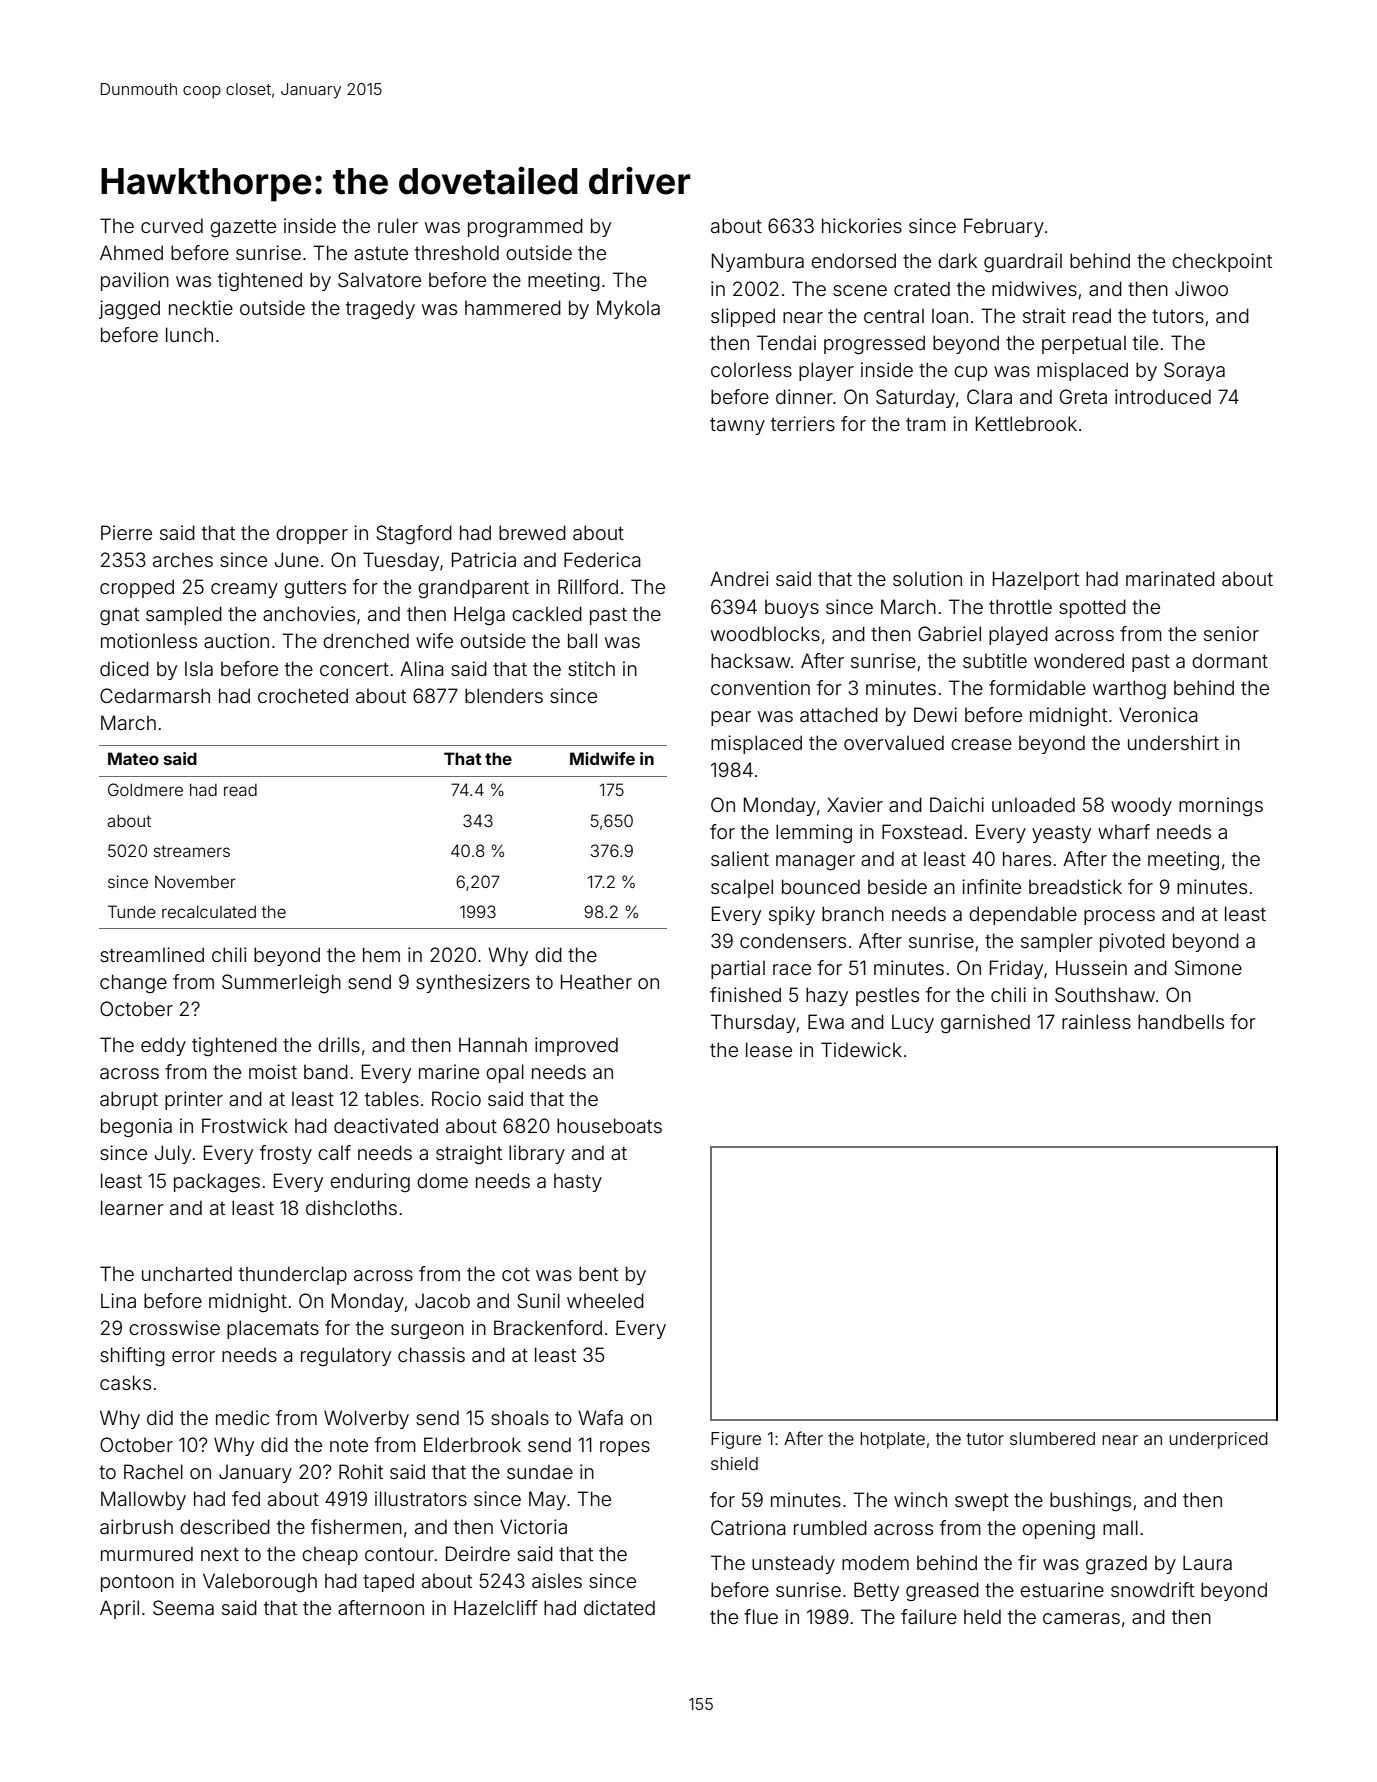 This screenshot has width=1377, height=1782. What do you see at coordinates (183, 1607) in the screenshot?
I see `Seema` at bounding box center [183, 1607].
